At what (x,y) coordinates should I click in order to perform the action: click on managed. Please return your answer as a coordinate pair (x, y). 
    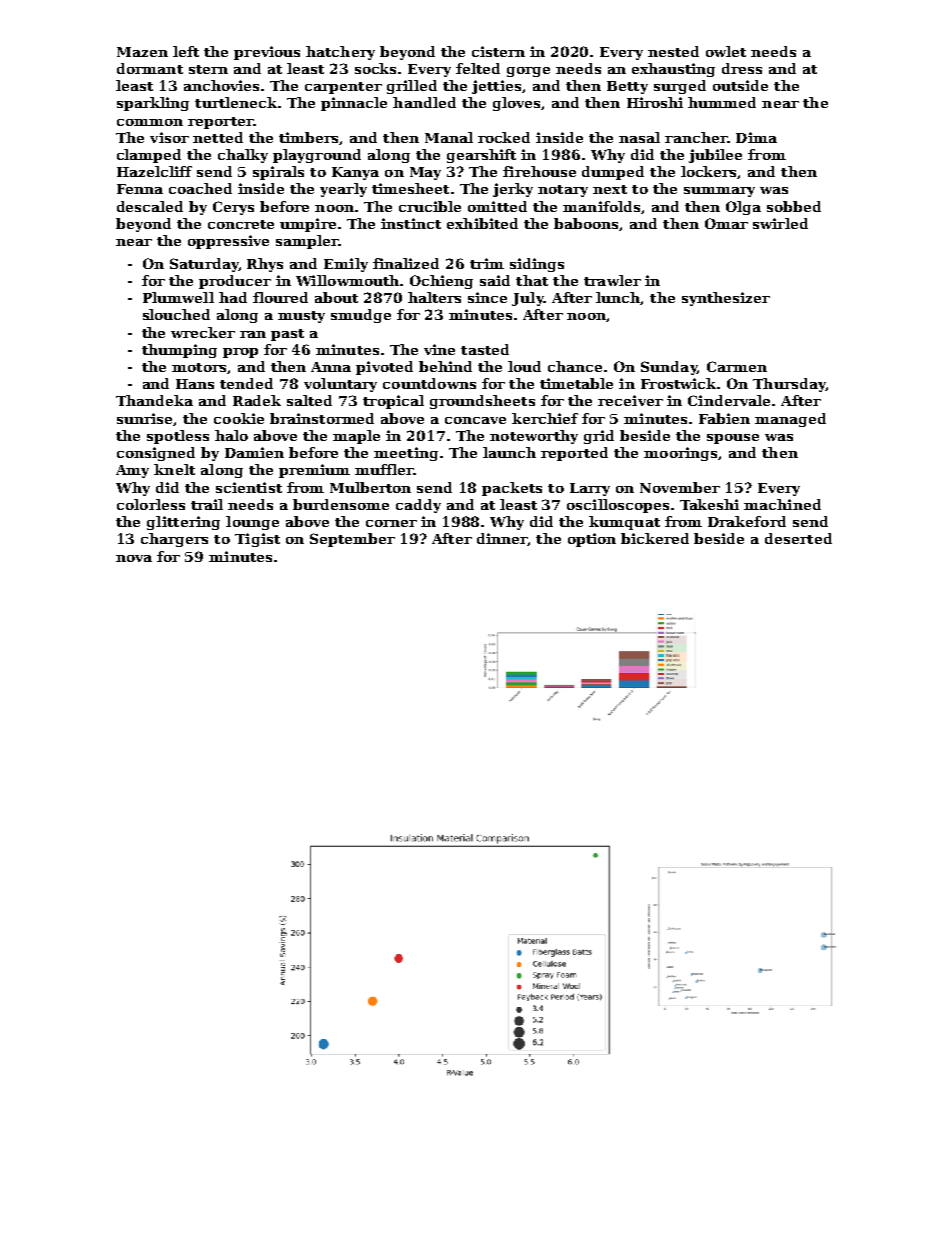
    Looking at the image, I should click on (790, 420).
